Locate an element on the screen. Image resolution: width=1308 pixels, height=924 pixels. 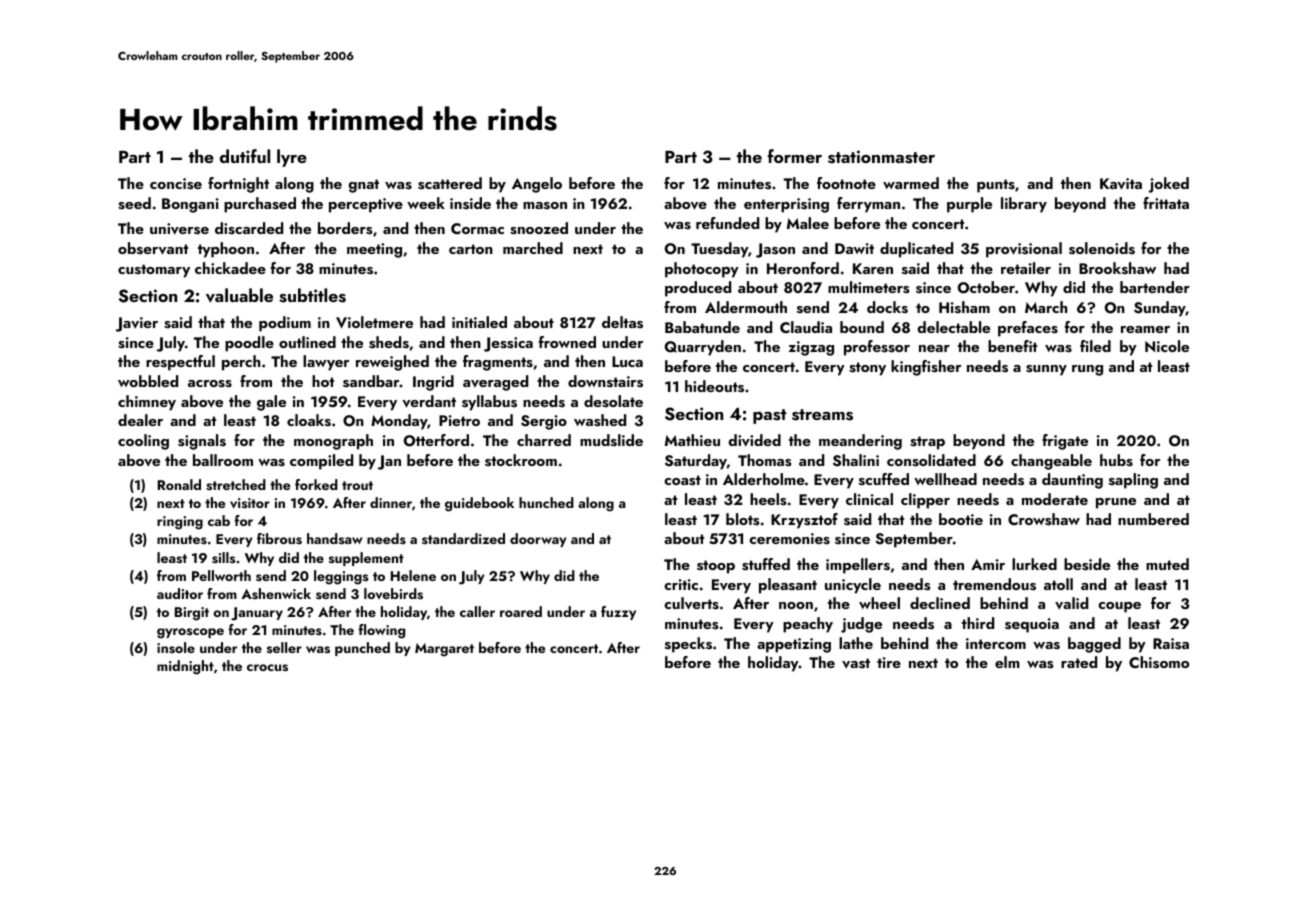
observant is located at coordinates (153, 248).
